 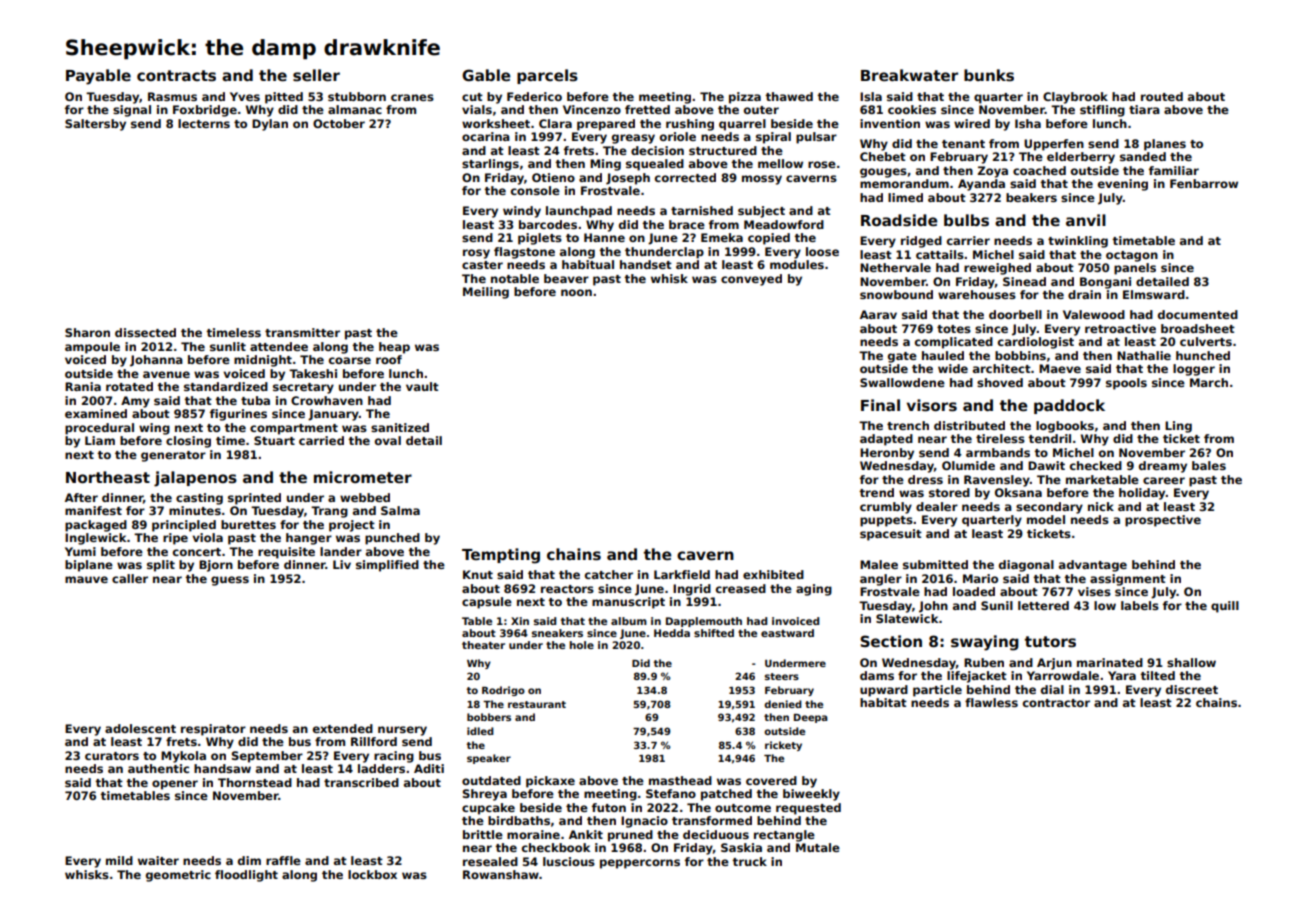 I want to click on Johanna, so click(x=156, y=361).
